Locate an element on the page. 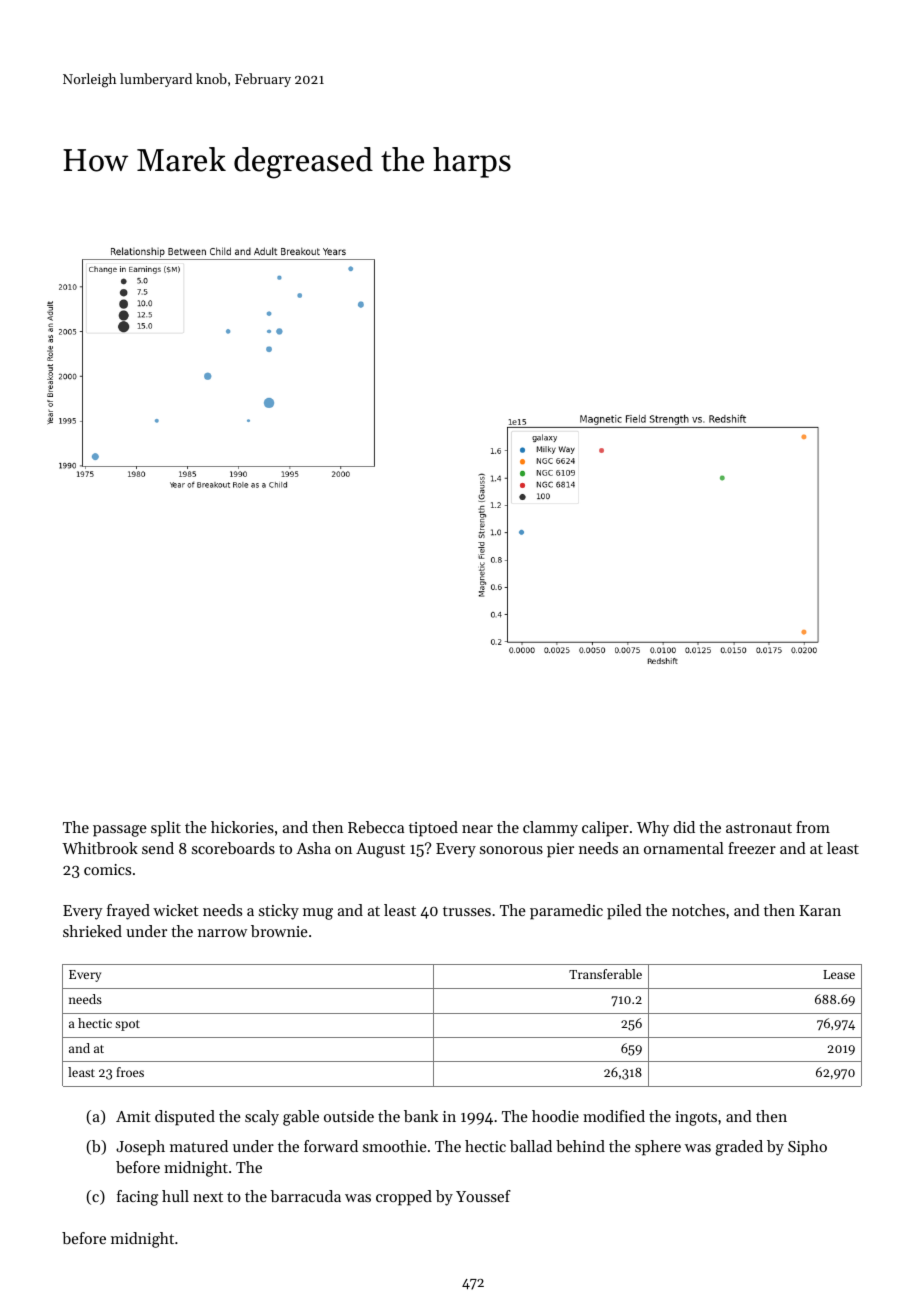  hickories is located at coordinates (242, 827).
